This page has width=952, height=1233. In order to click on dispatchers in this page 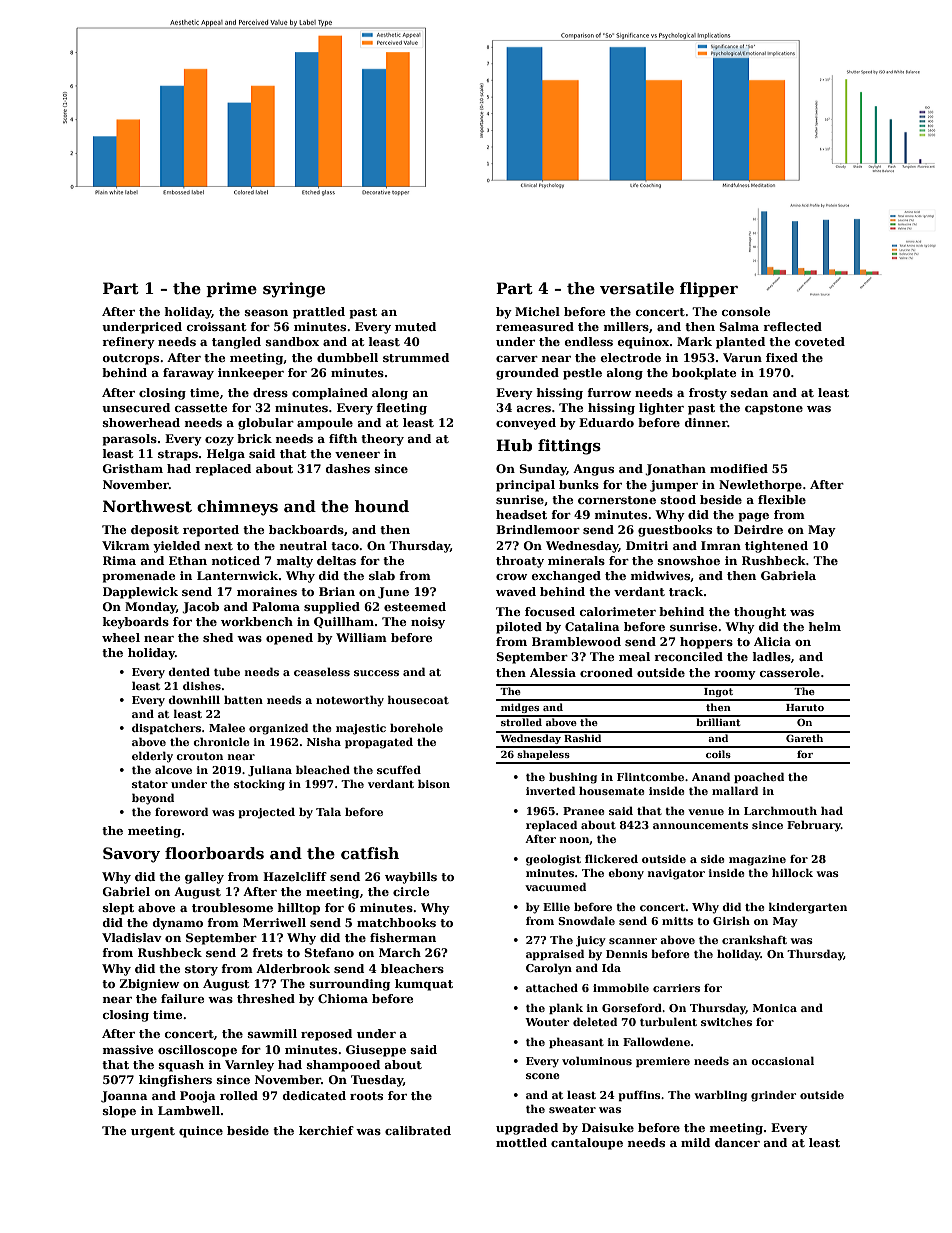, I will do `click(166, 728)`.
